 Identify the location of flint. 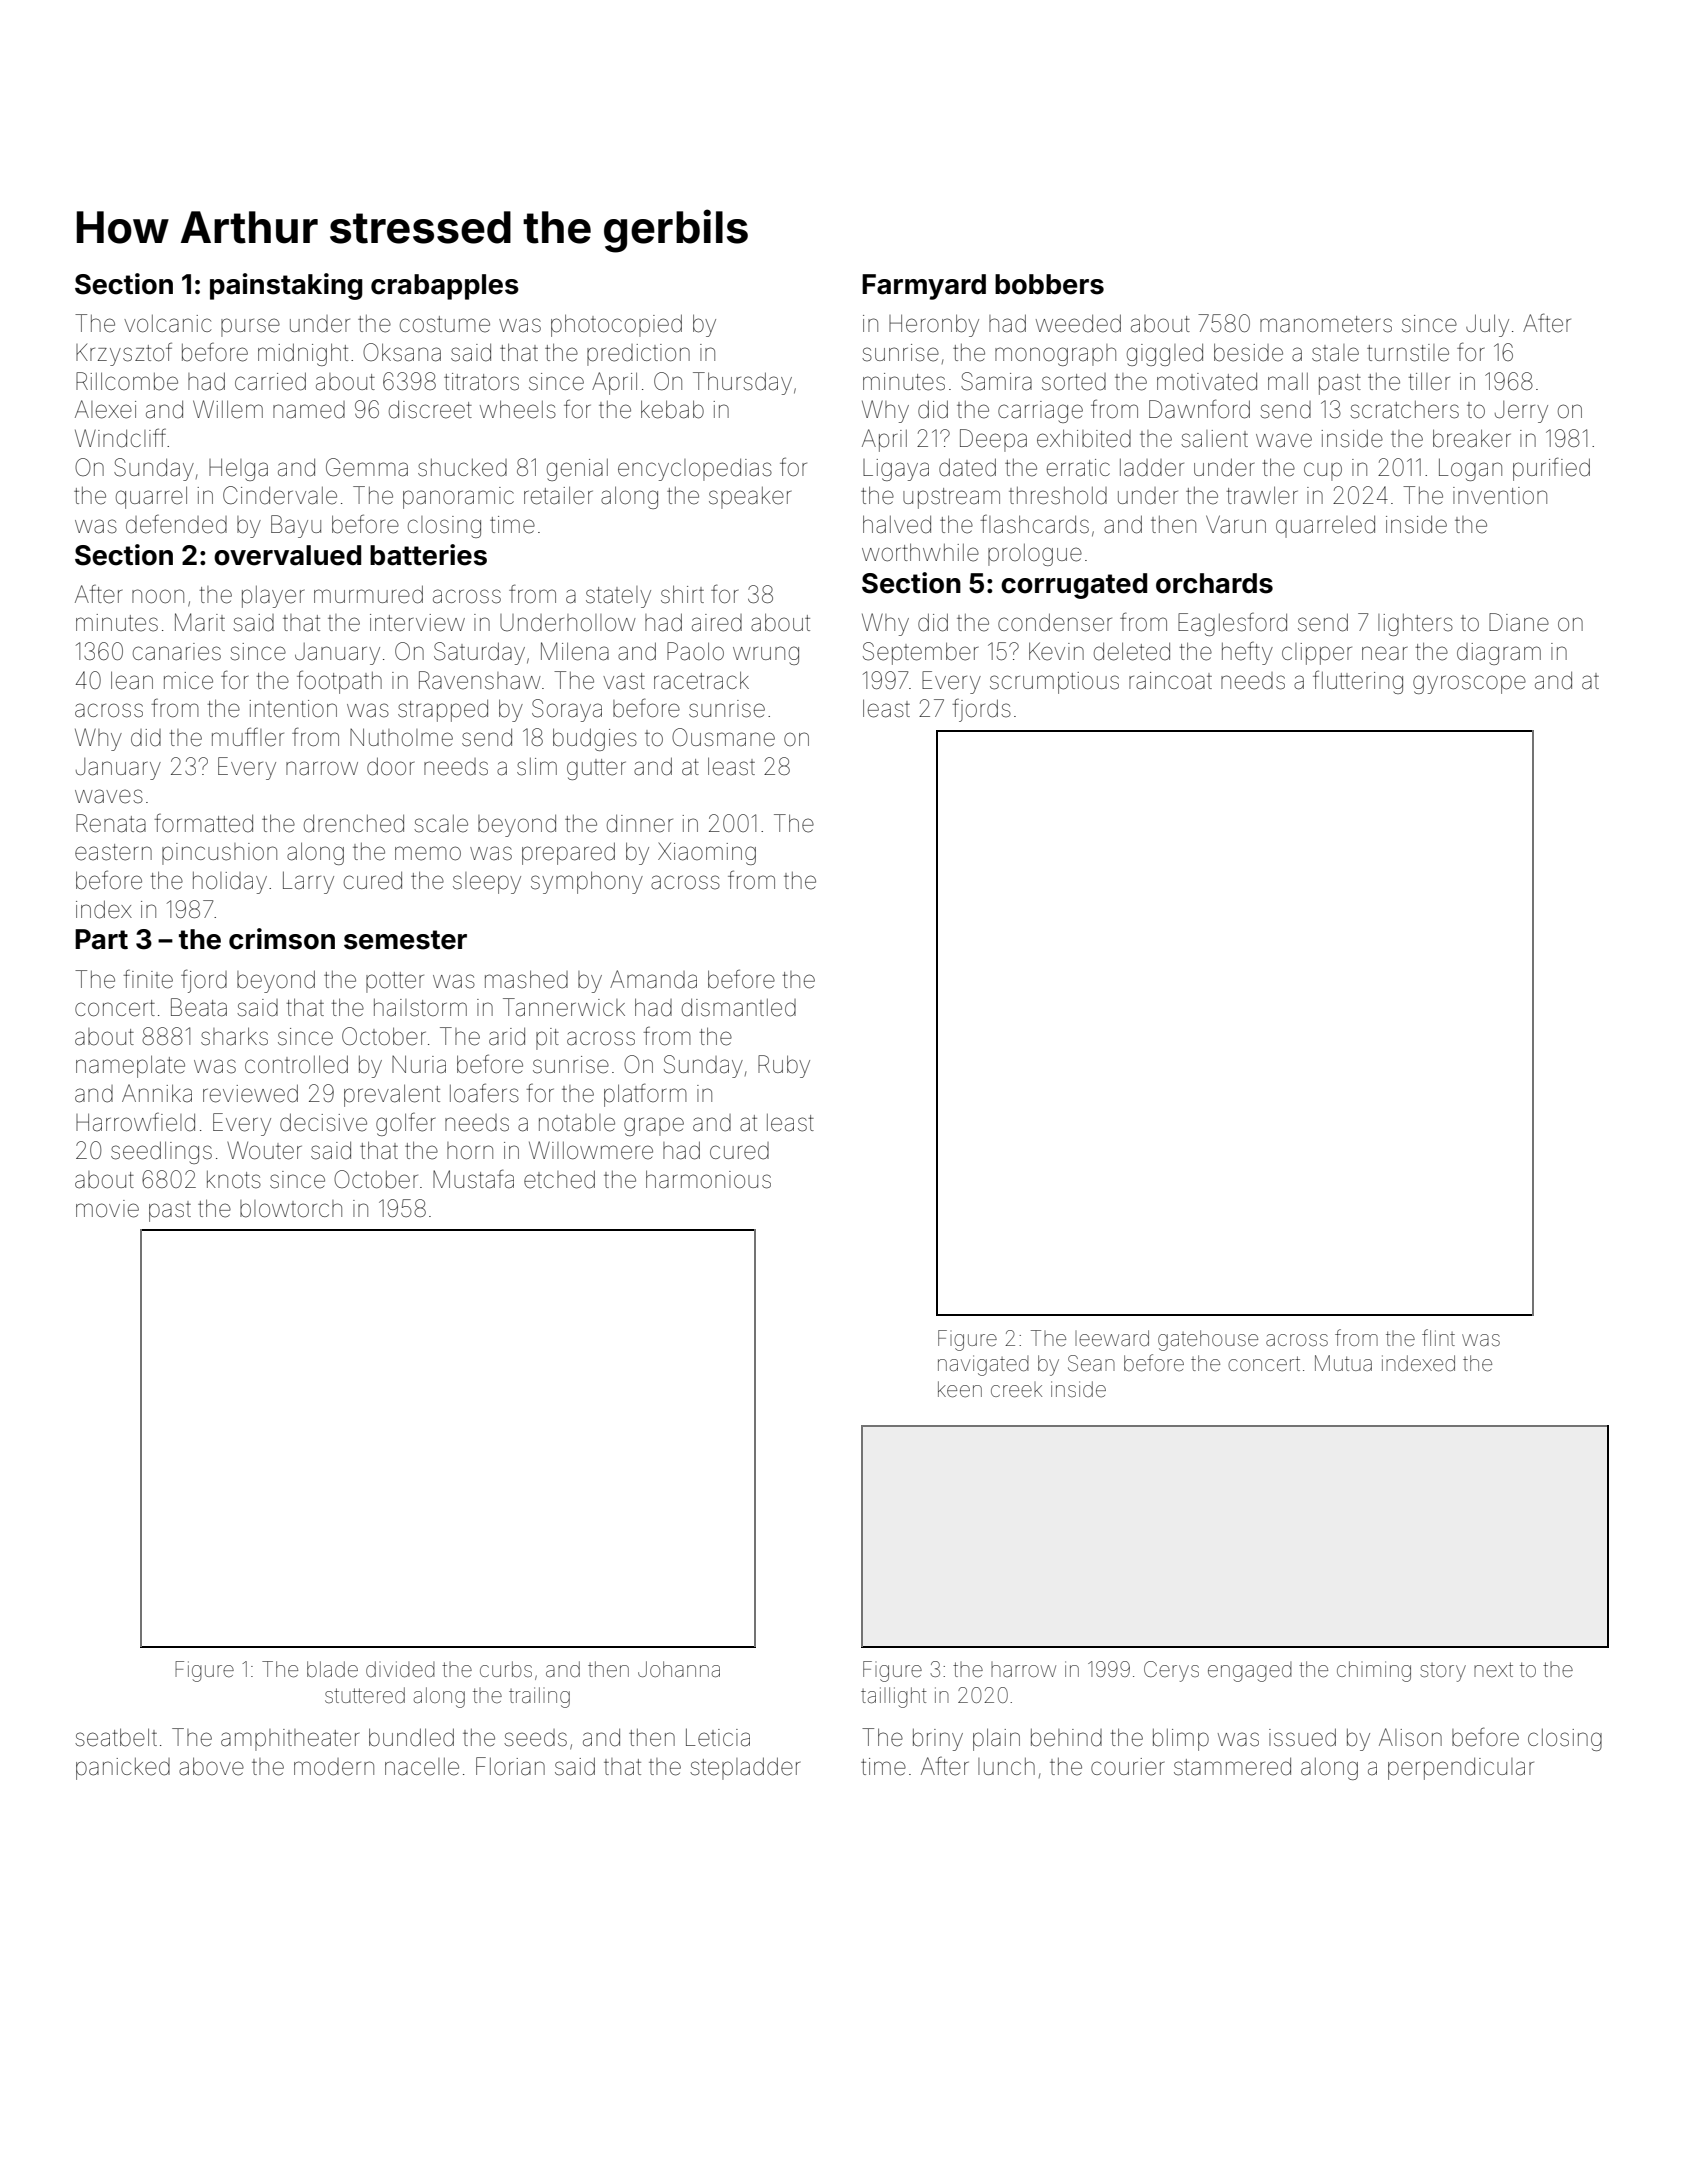
(1438, 1337).
